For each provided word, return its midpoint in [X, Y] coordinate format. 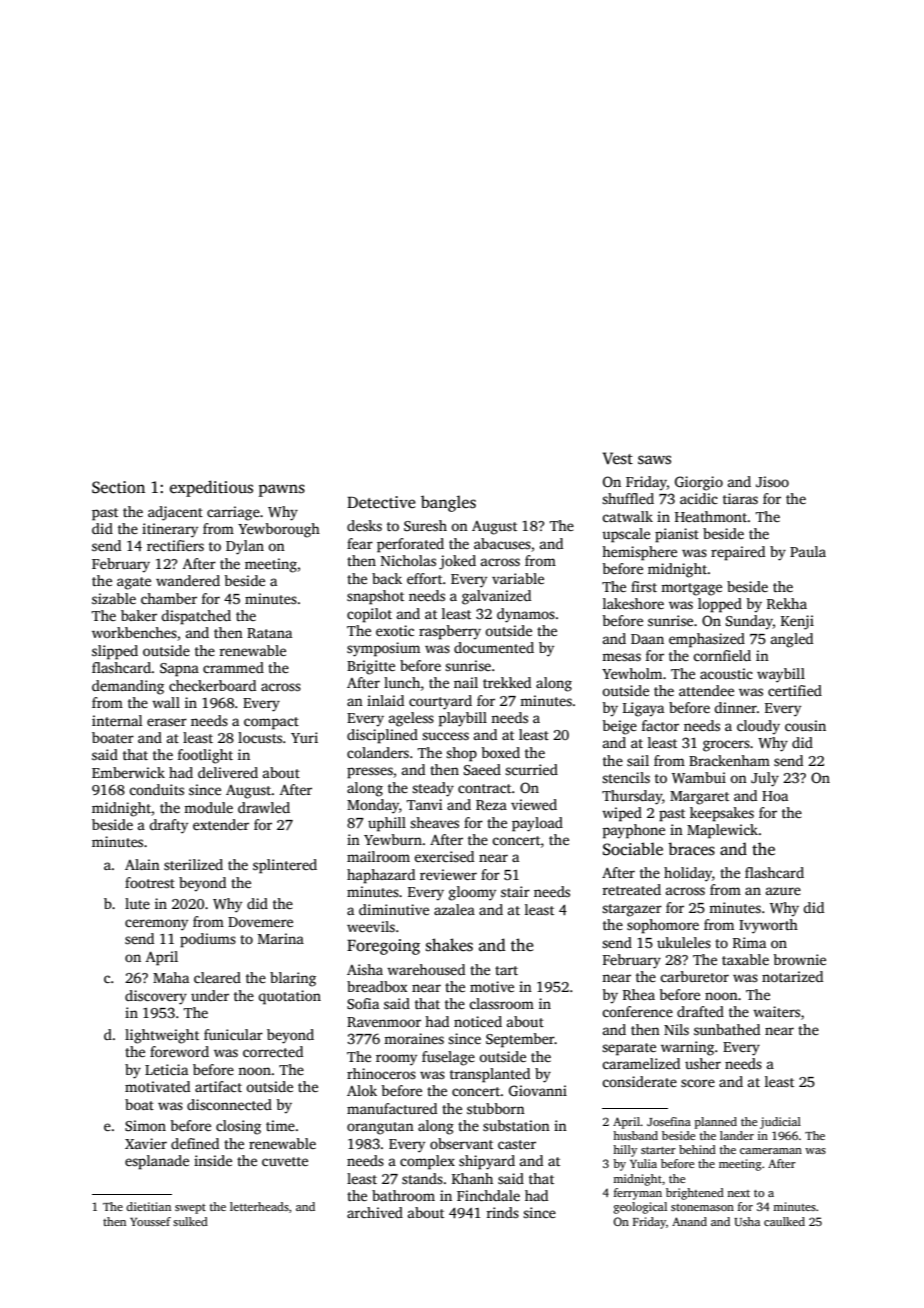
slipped [115, 652]
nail [466, 682]
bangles [448, 503]
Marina [281, 938]
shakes [449, 945]
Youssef [150, 1221]
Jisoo [772, 481]
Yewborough [279, 530]
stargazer [632, 910]
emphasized [707, 640]
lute [137, 903]
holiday [688, 874]
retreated [631, 889]
